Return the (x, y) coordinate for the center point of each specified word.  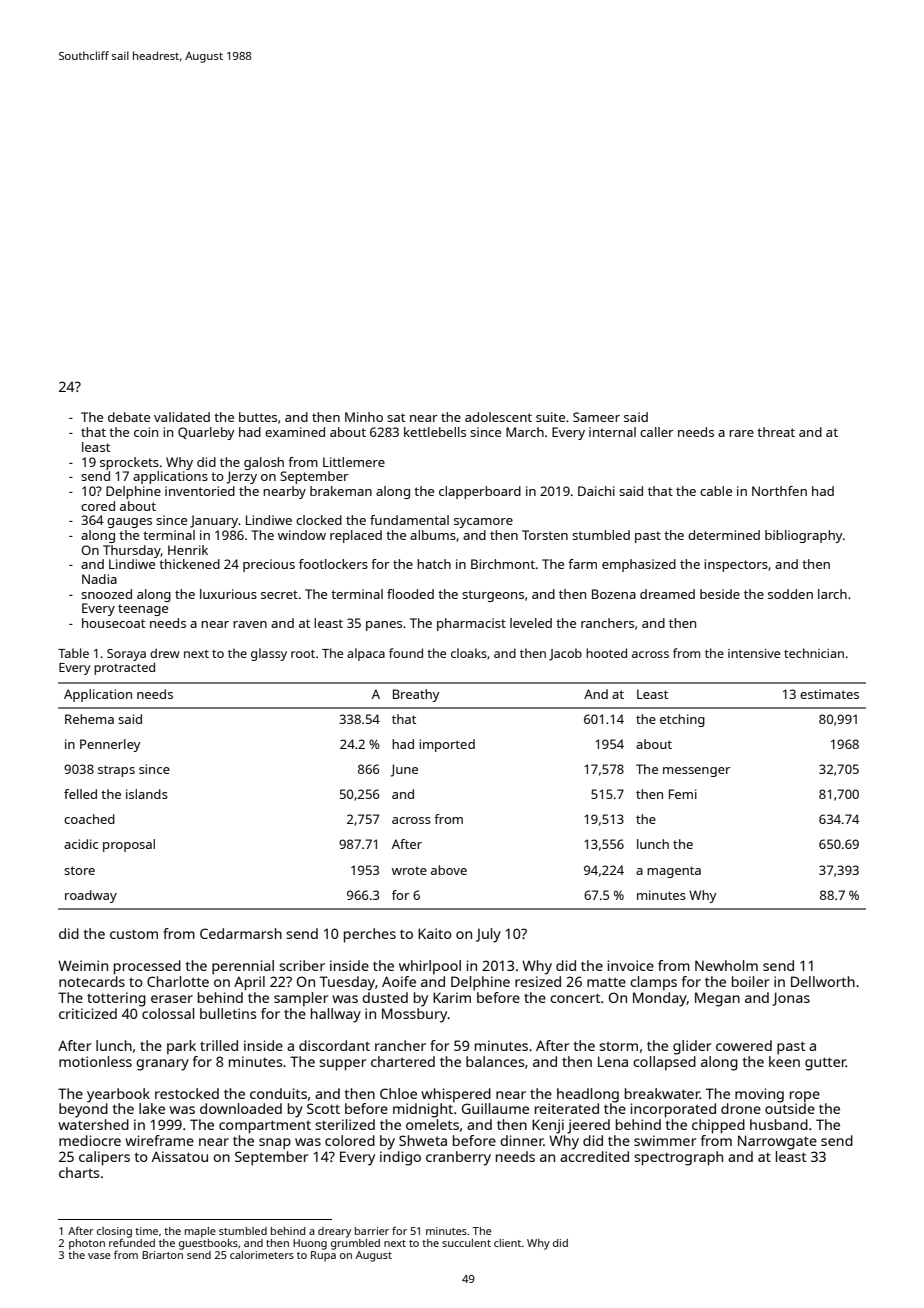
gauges (129, 523)
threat (776, 432)
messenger (696, 772)
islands (147, 794)
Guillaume (495, 1108)
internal (612, 432)
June (404, 770)
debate (129, 417)
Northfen (779, 491)
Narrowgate (777, 1142)
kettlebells (435, 432)
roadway (91, 896)
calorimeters (262, 1255)
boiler (751, 981)
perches (370, 935)
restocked (187, 1093)
